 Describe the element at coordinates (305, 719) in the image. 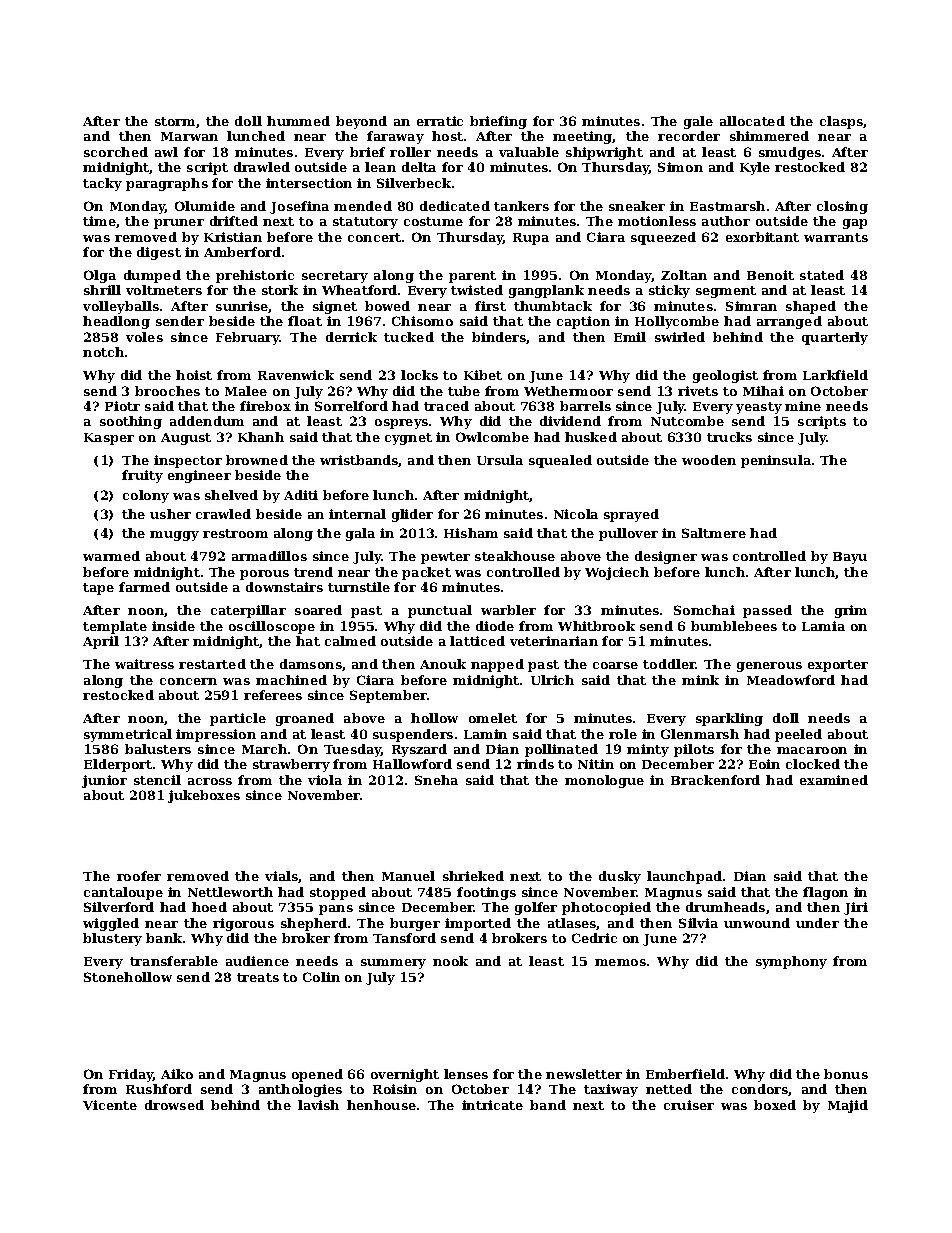

I see `groaned` at that location.
